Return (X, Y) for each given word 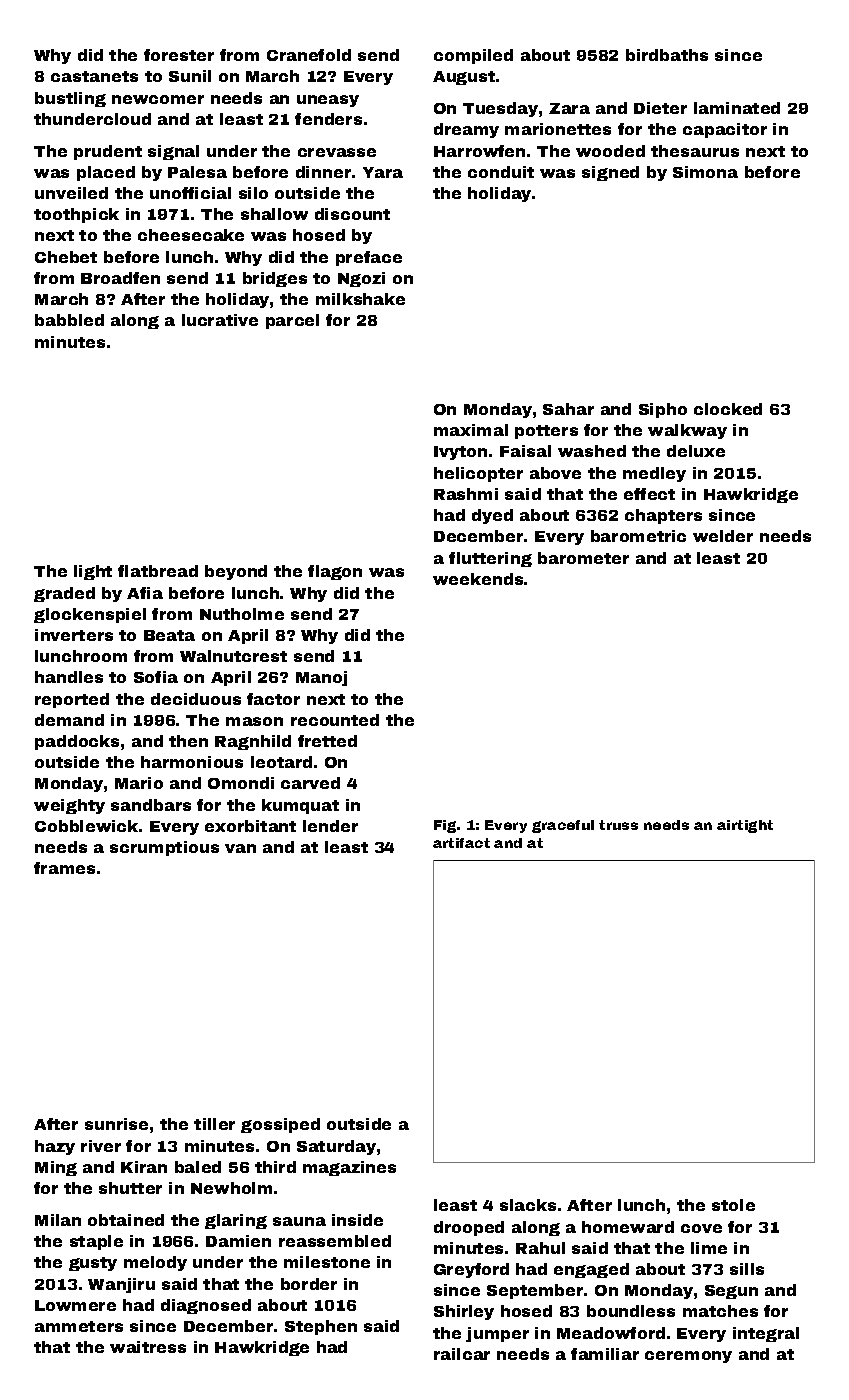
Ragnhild (253, 742)
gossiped (280, 1125)
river (101, 1146)
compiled (473, 56)
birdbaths (667, 55)
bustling (70, 99)
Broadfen (120, 278)
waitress (148, 1347)
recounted (335, 720)
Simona (705, 172)
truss (618, 825)
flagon (335, 572)
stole (733, 1205)
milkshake (360, 299)
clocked (728, 409)
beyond (236, 572)
